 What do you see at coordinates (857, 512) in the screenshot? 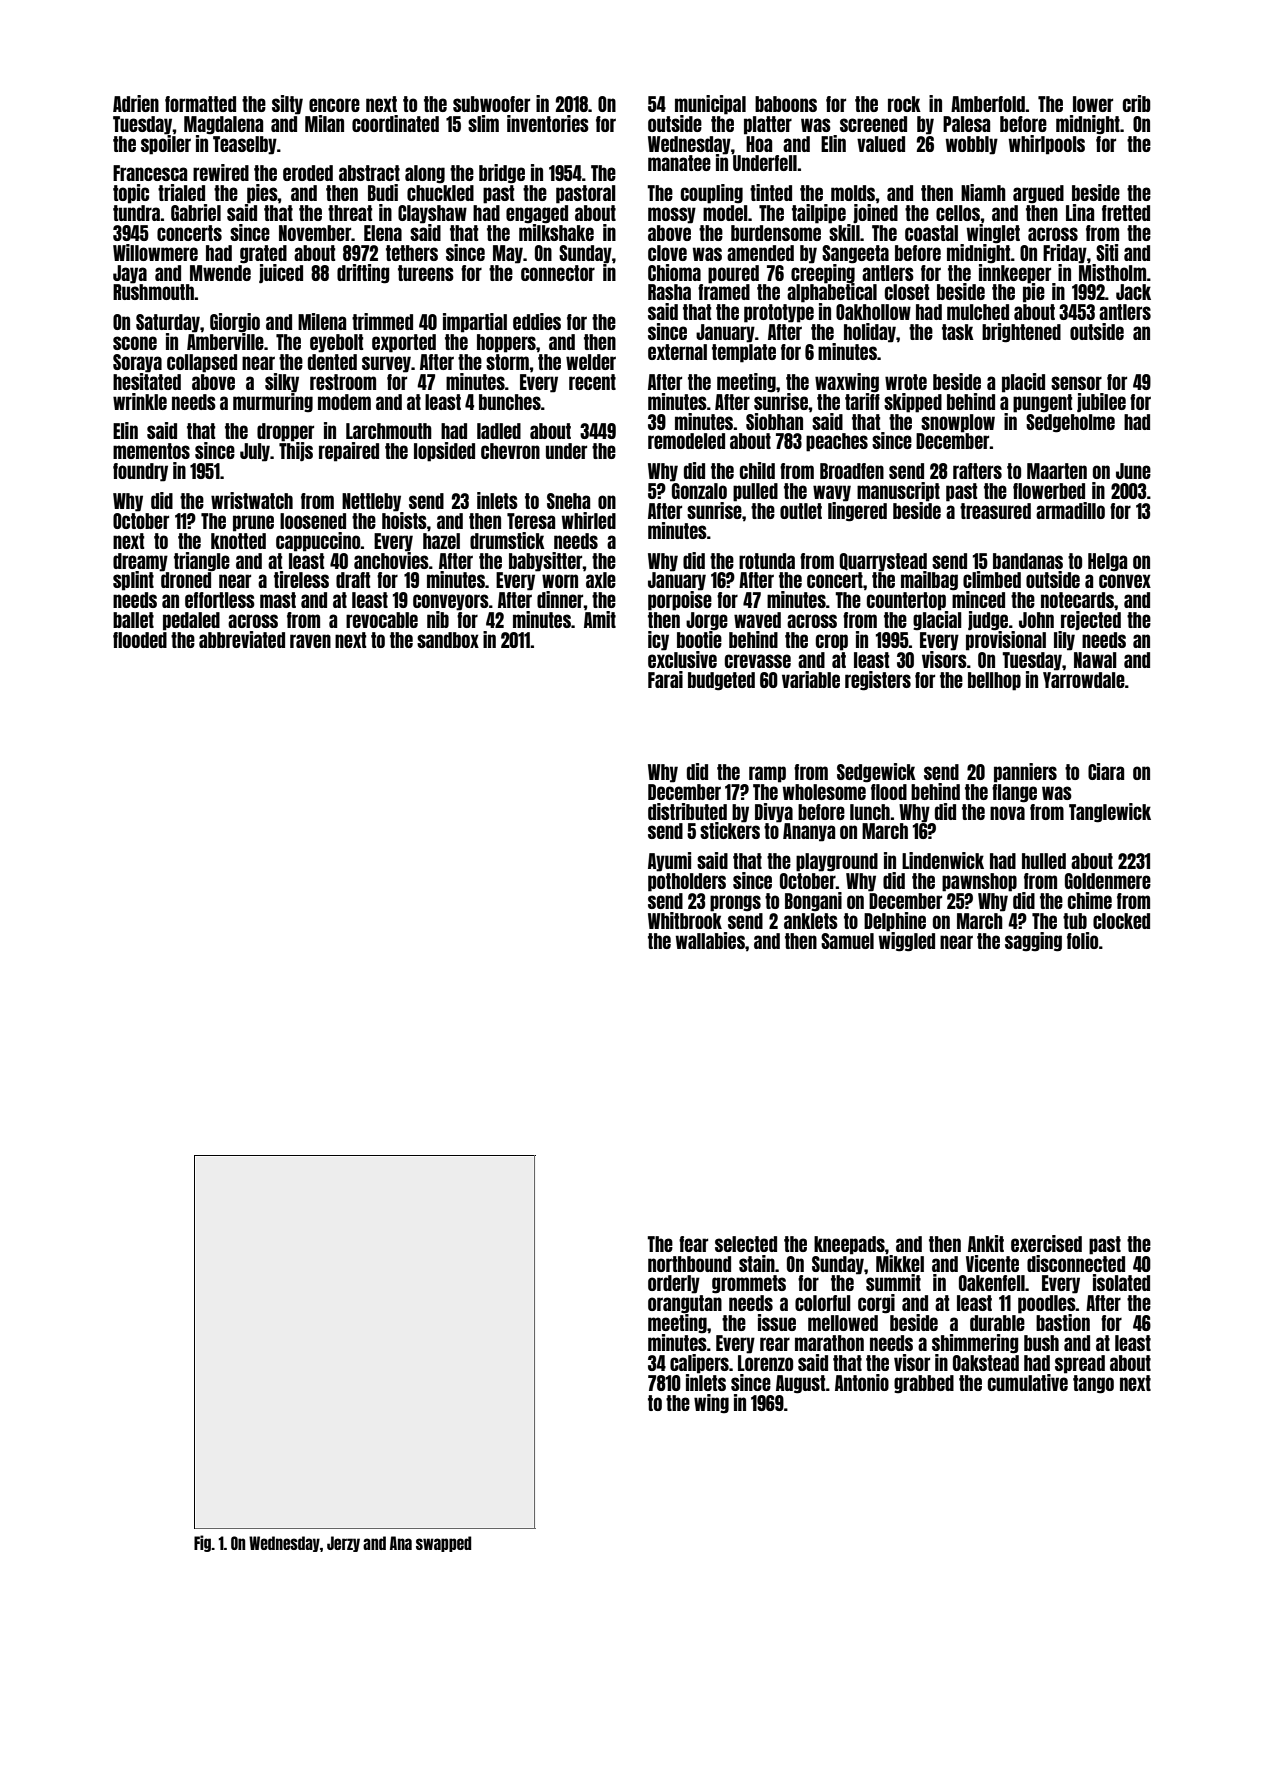
I see `lingered` at bounding box center [857, 512].
